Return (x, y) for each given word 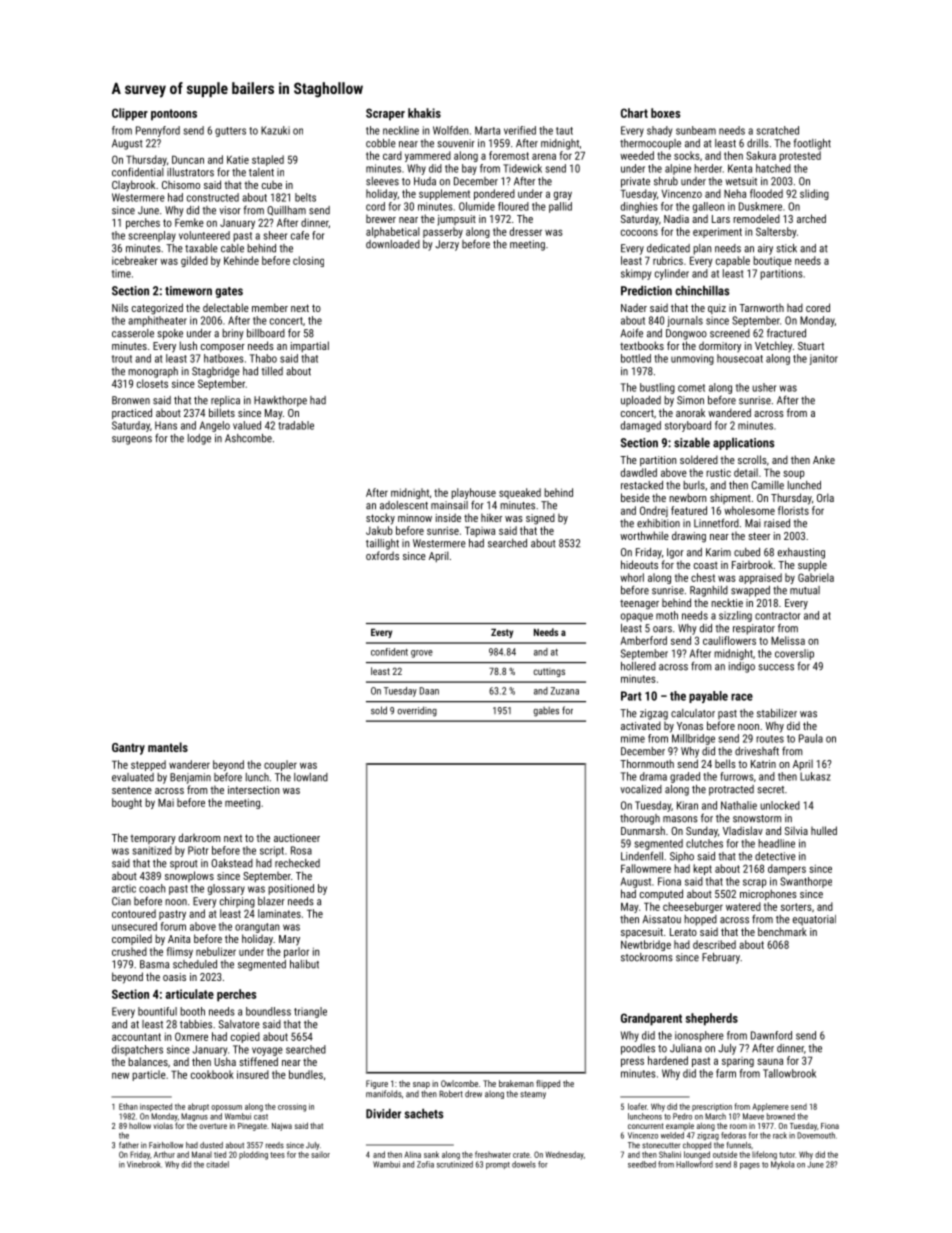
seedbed (642, 1164)
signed (540, 519)
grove (422, 654)
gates (229, 292)
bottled (636, 358)
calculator (693, 713)
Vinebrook (144, 1164)
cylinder (672, 274)
